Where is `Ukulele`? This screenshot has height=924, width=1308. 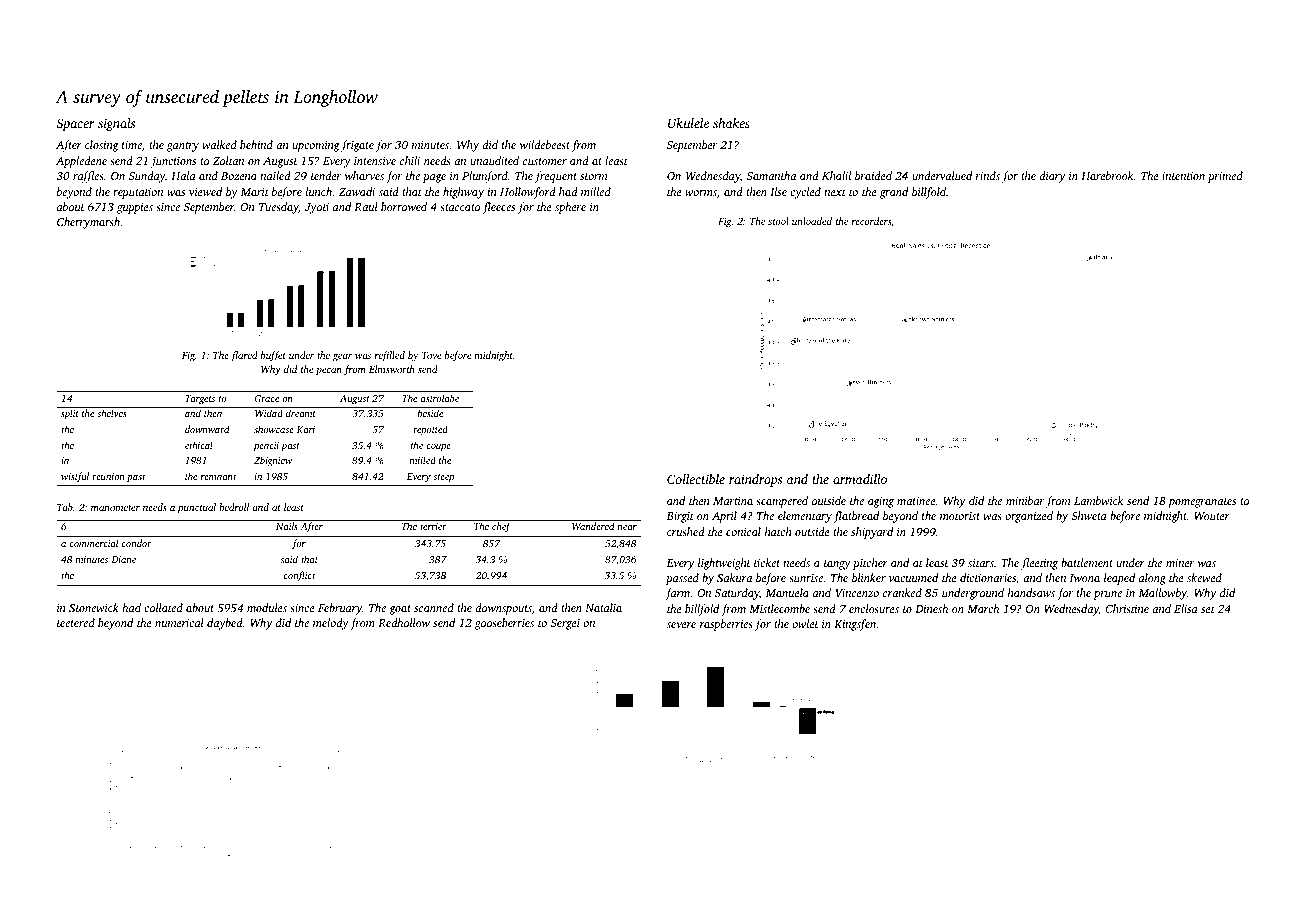
Ukulele is located at coordinates (688, 123).
